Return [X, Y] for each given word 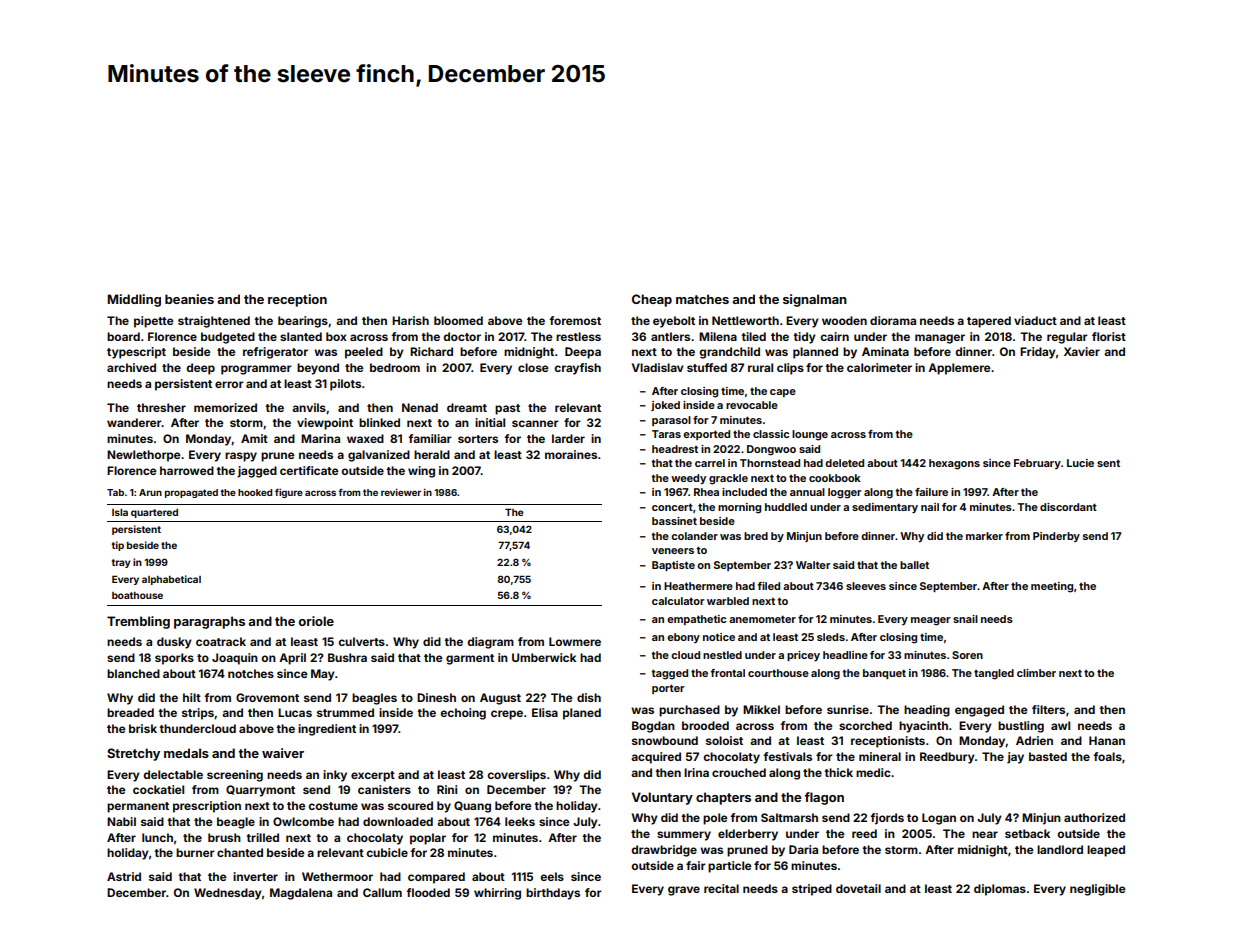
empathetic [696, 620]
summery [684, 836]
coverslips [516, 776]
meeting [1052, 587]
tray [121, 563]
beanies [189, 299]
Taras [666, 434]
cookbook [835, 478]
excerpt [373, 776]
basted [1048, 756]
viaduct [1035, 320]
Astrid [124, 876]
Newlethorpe [143, 456]
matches [702, 299]
